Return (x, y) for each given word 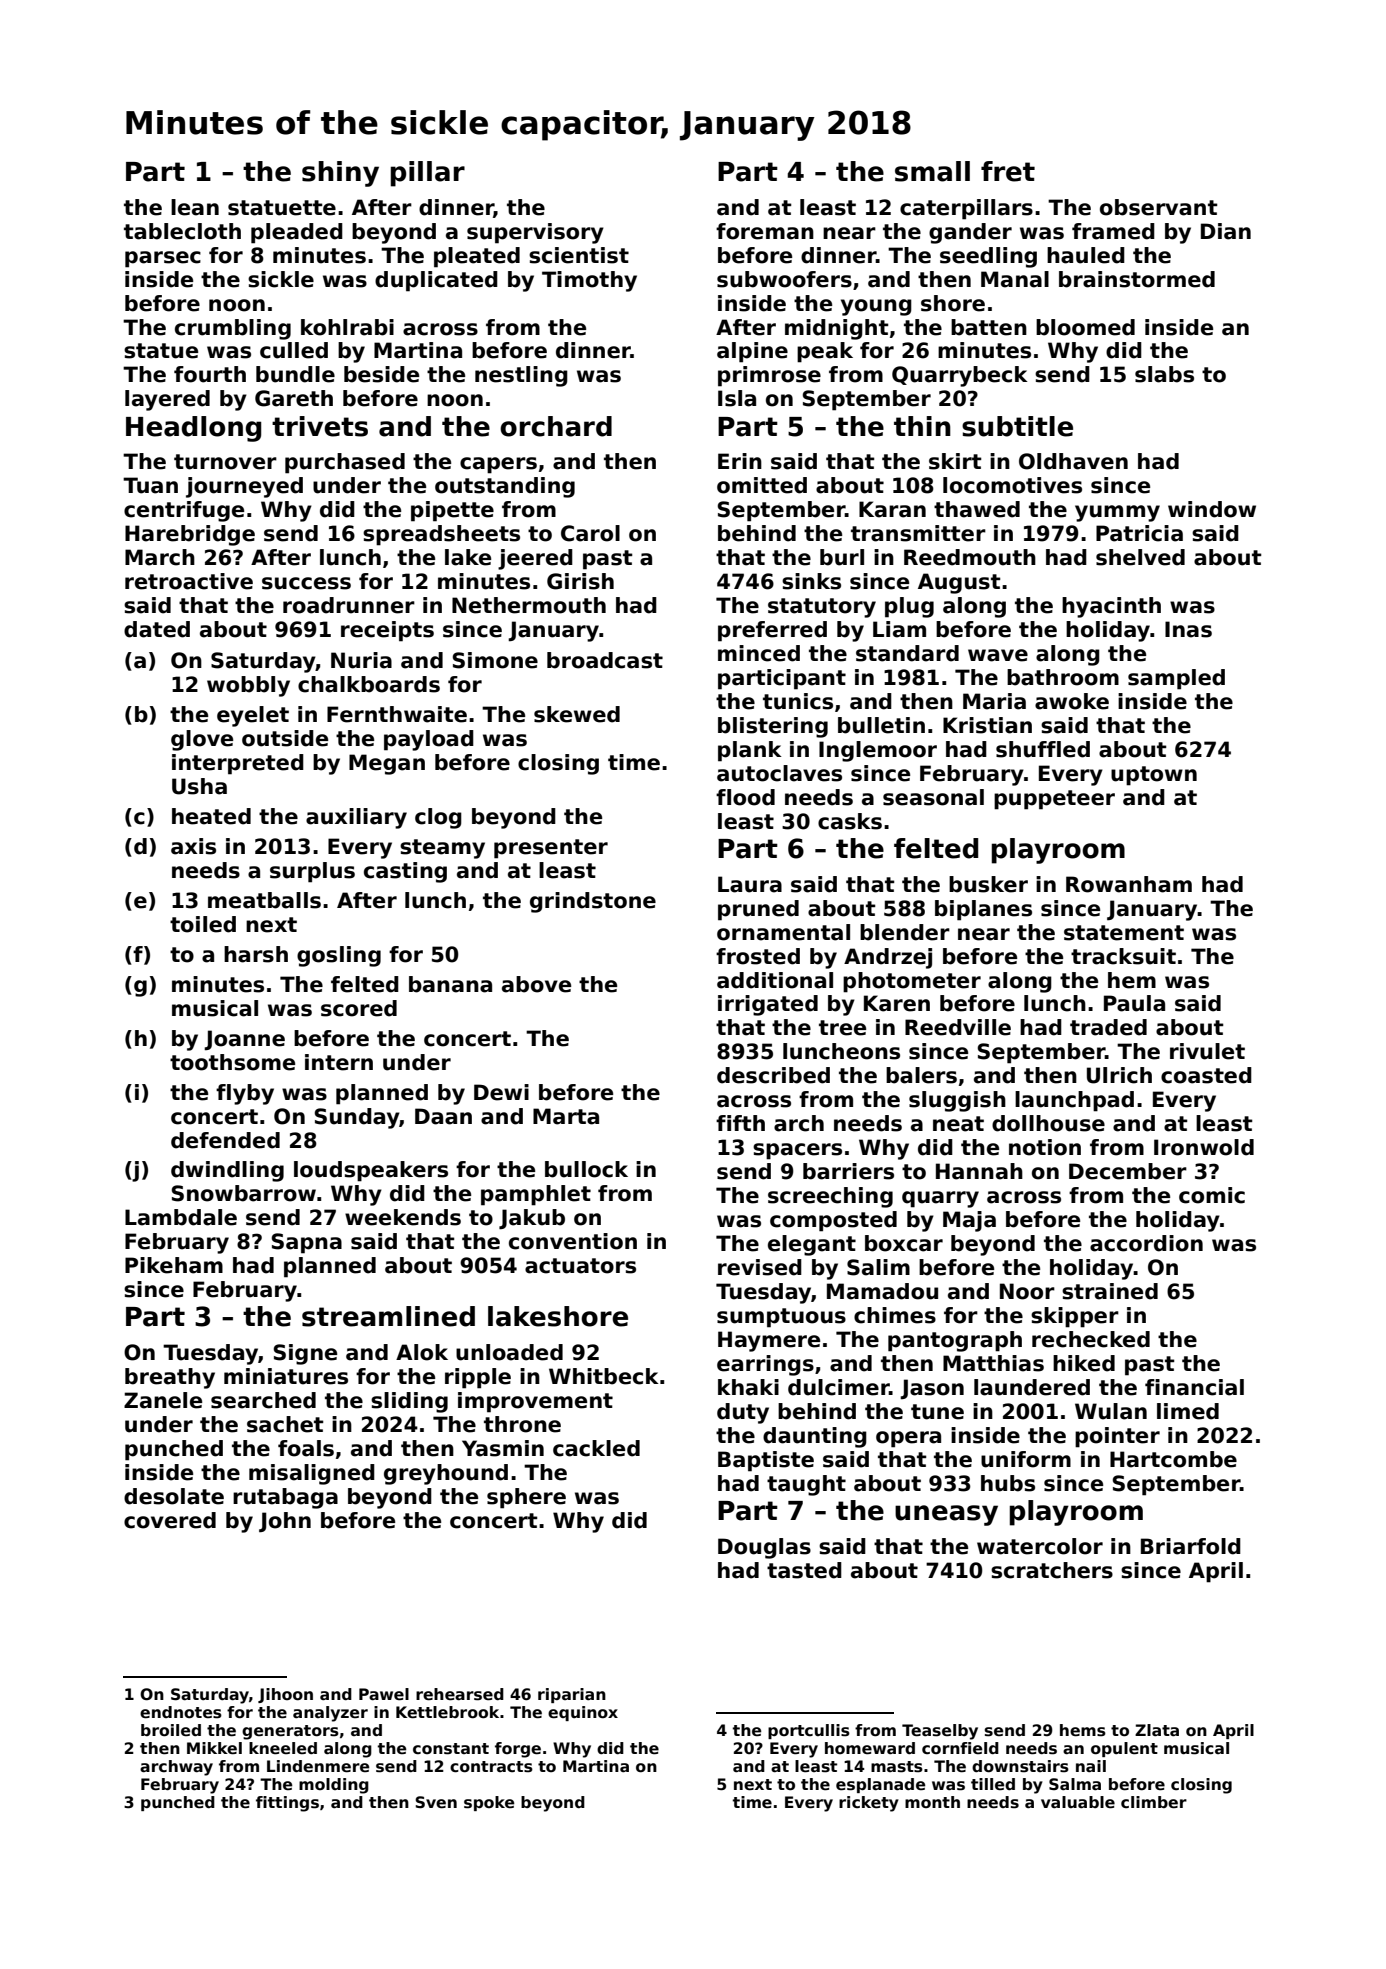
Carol (590, 533)
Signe (305, 1354)
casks (850, 821)
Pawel (384, 1694)
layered (167, 400)
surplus (312, 872)
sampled (1176, 679)
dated (157, 629)
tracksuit (1123, 956)
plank (750, 751)
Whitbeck (604, 1376)
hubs (1008, 1483)
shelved (1140, 557)
